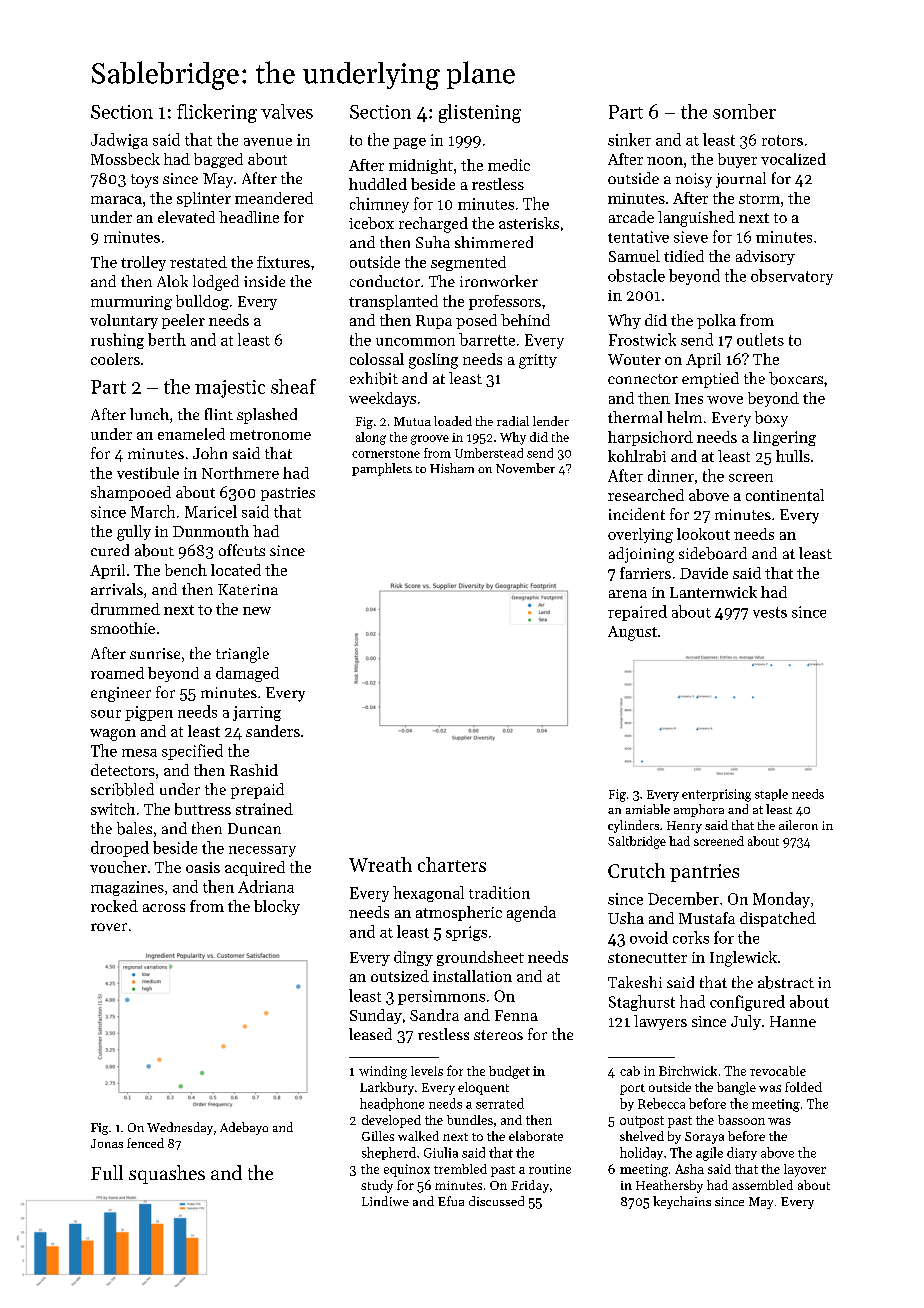 Image resolution: width=924 pixels, height=1308 pixels. I want to click on Hanne, so click(793, 1021).
